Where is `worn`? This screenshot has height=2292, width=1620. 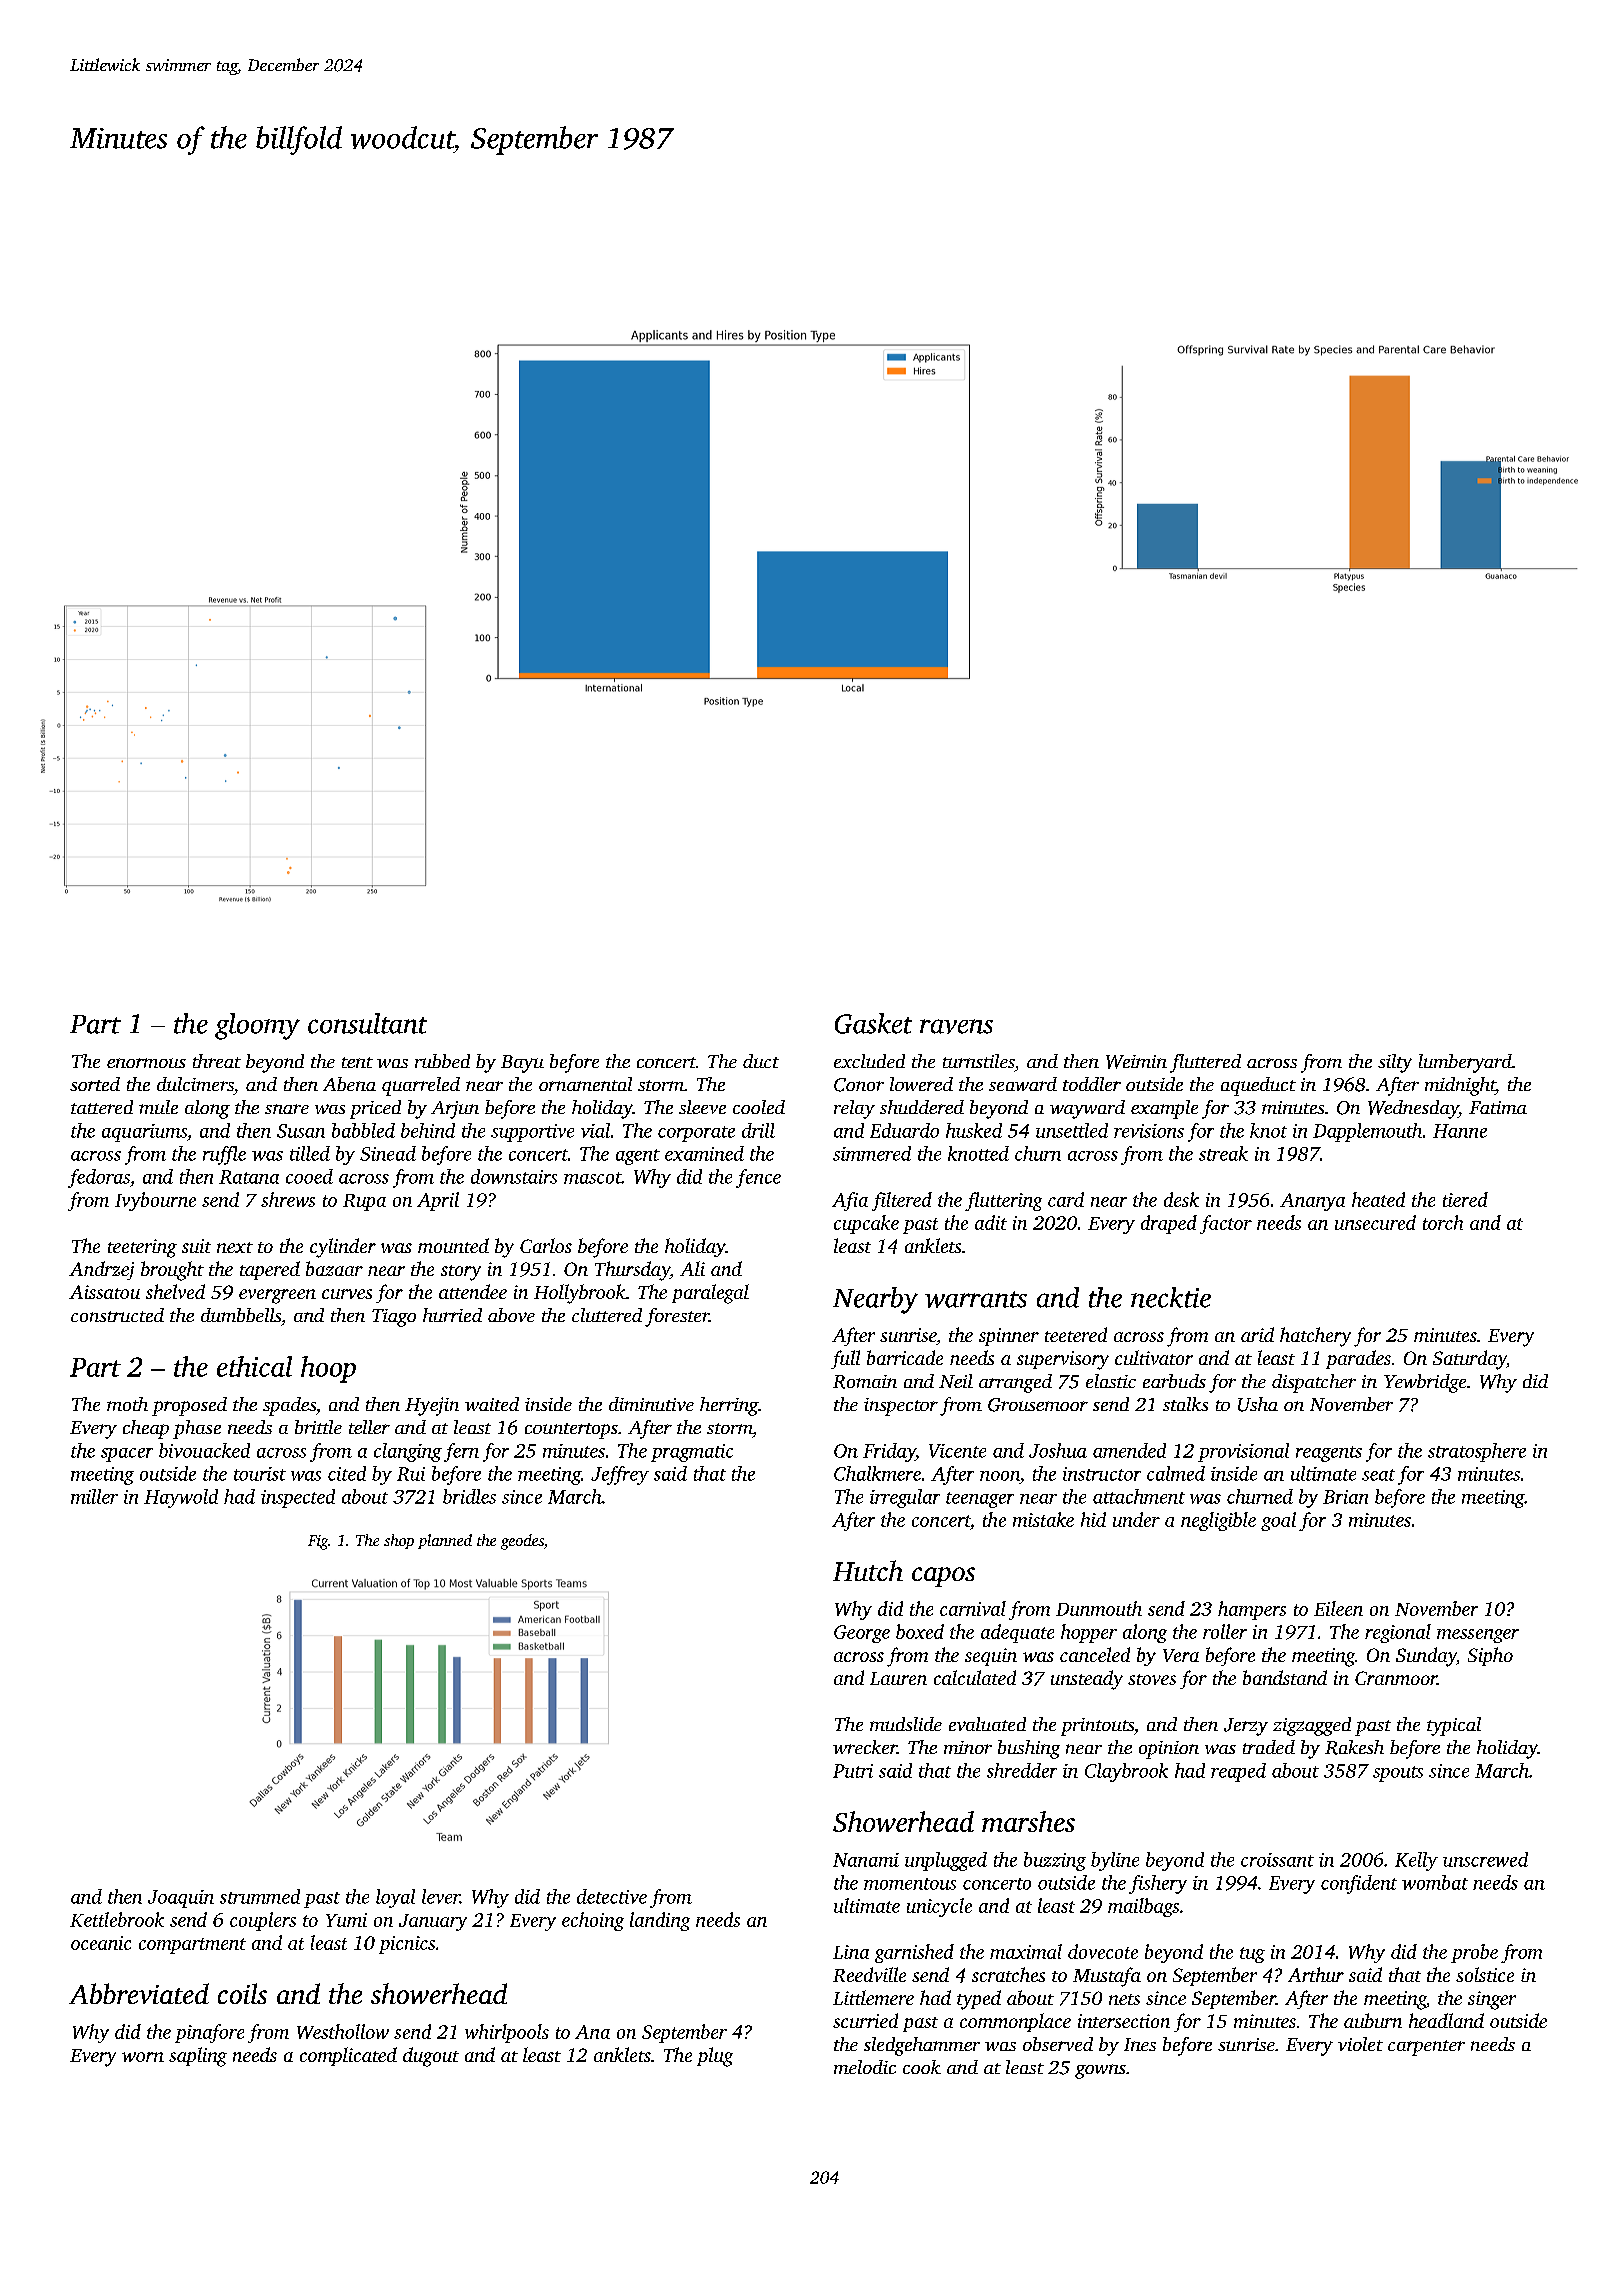 worn is located at coordinates (143, 2057).
